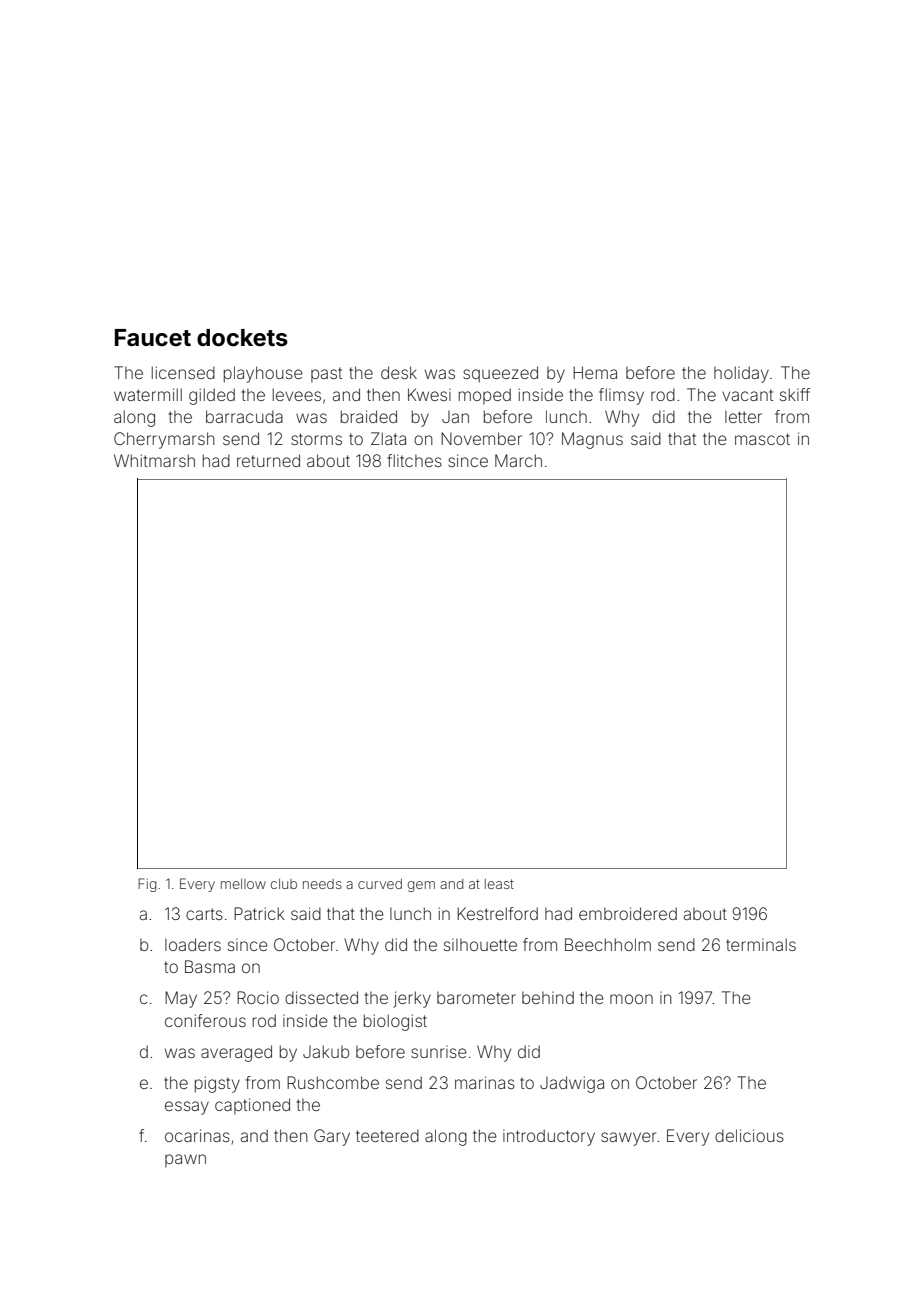  What do you see at coordinates (762, 439) in the screenshot?
I see `mascot` at bounding box center [762, 439].
